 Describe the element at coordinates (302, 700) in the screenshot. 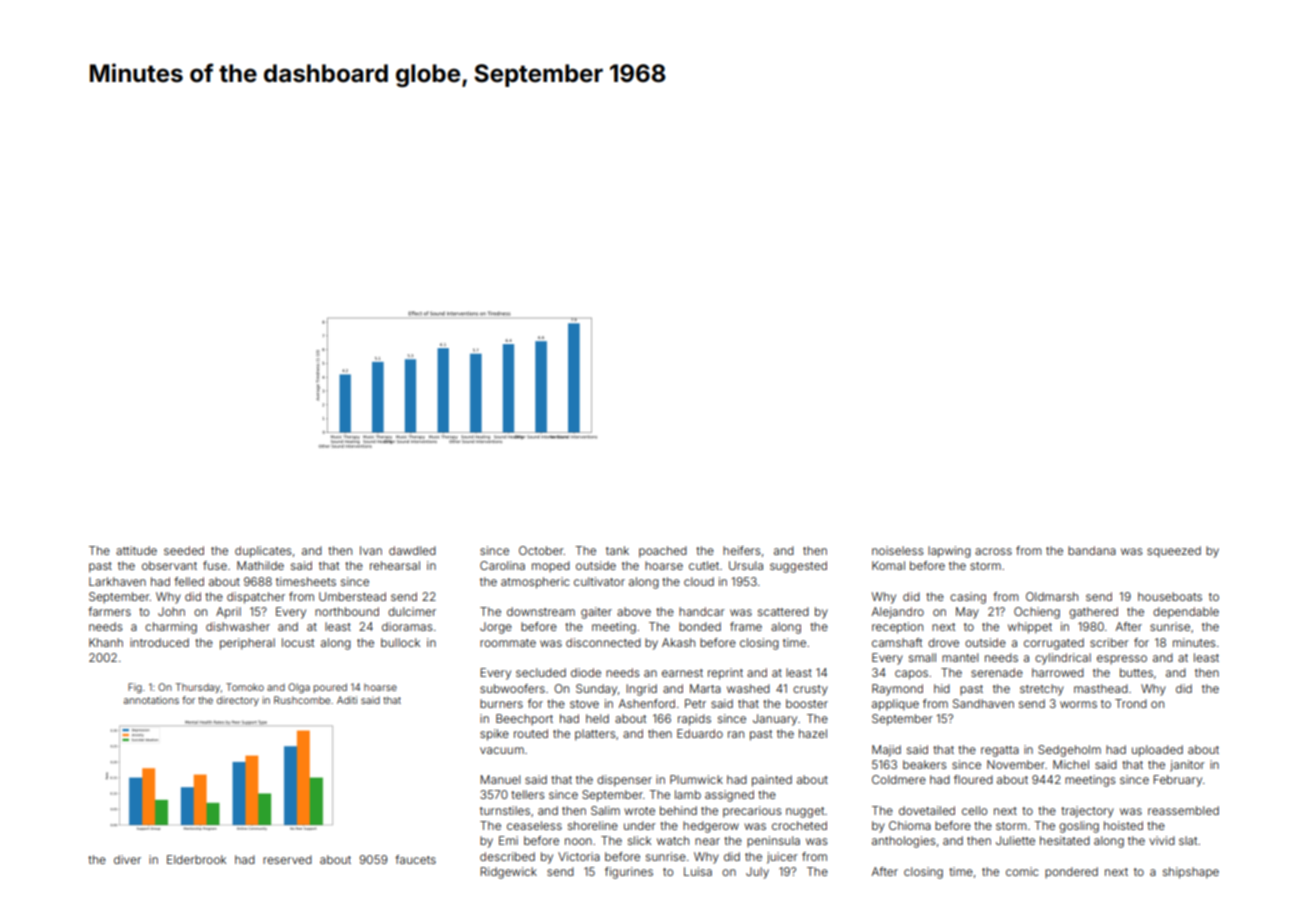

I see `Rushcombe` at that location.
